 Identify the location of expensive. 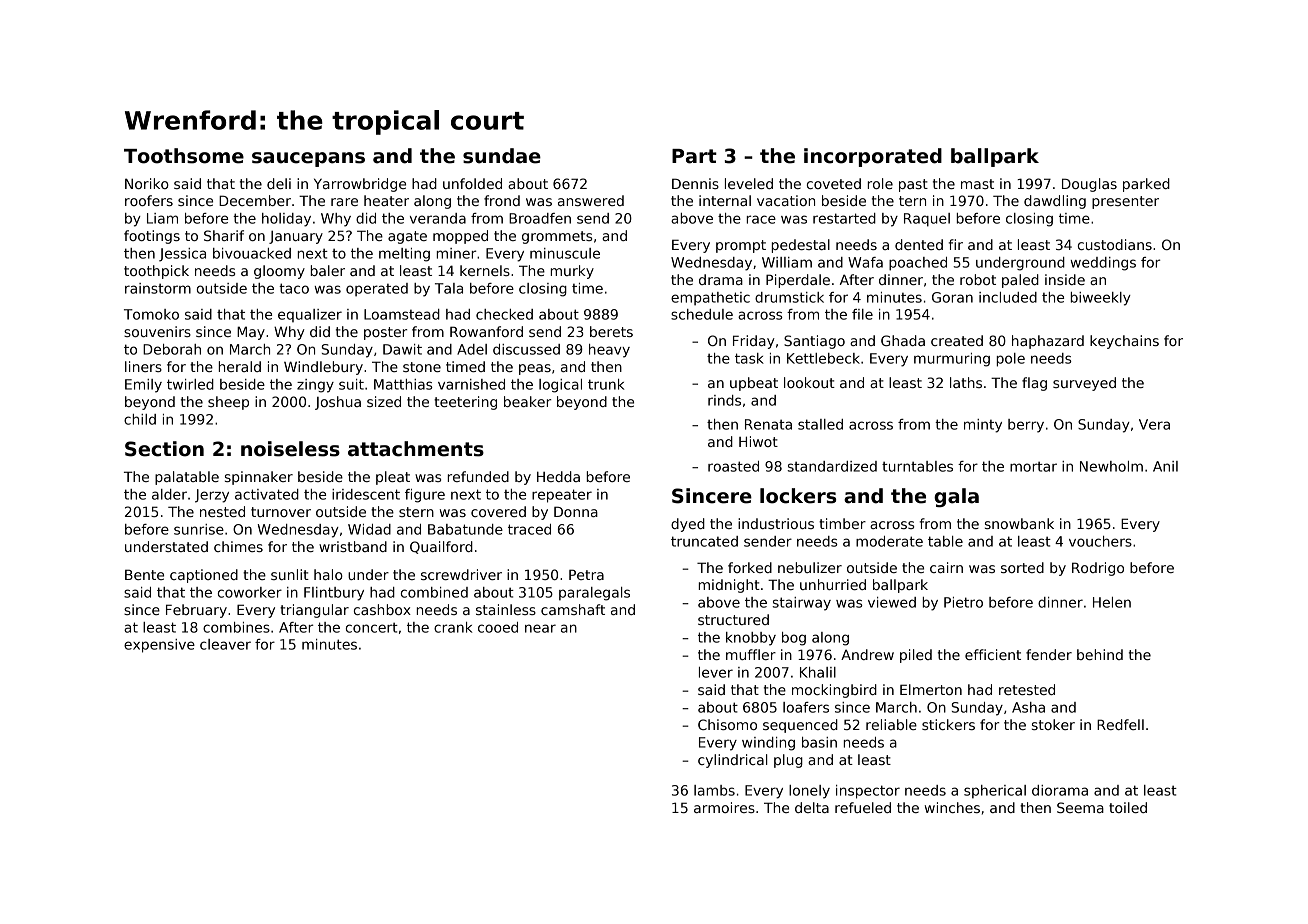
(159, 646).
